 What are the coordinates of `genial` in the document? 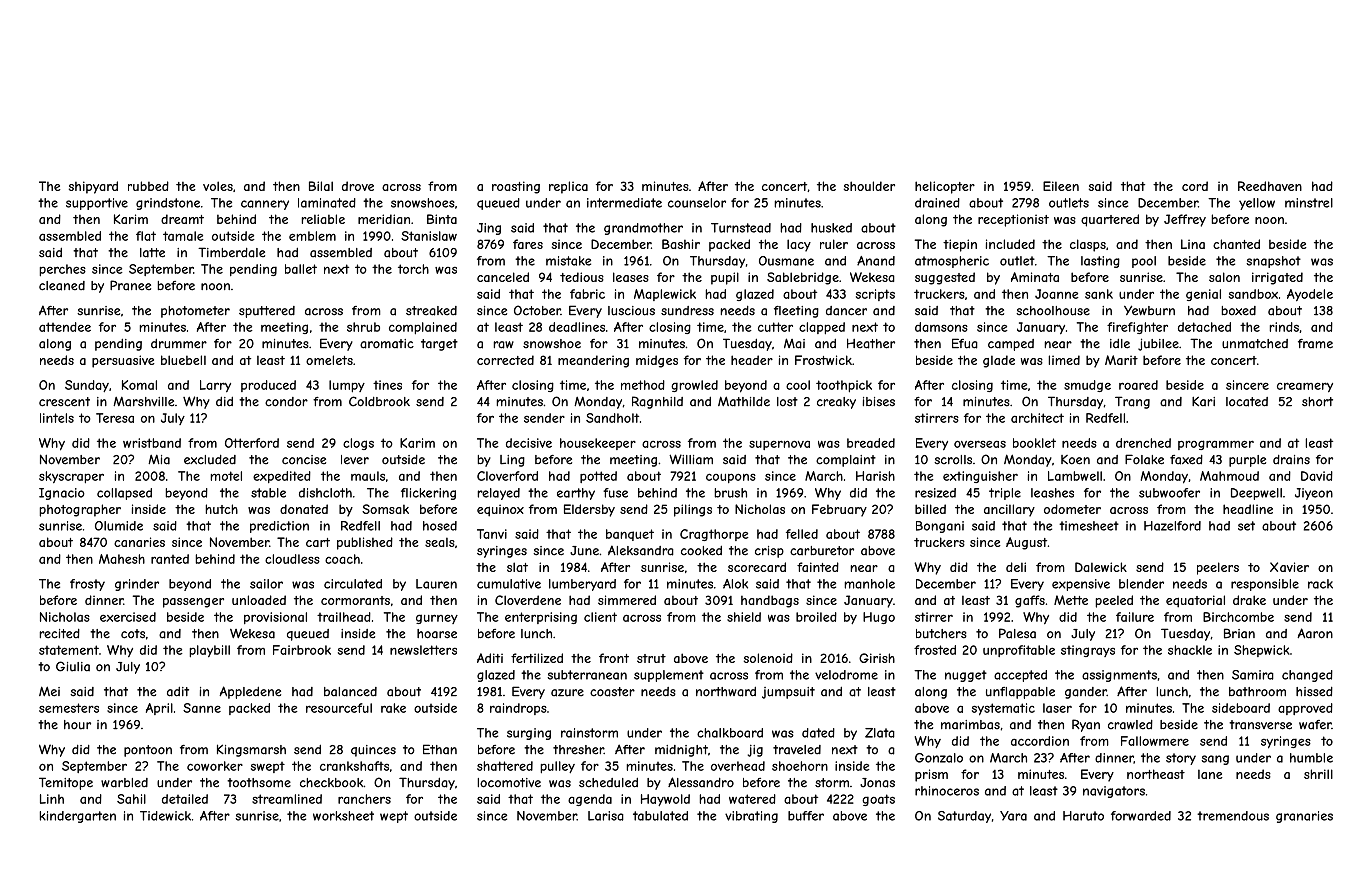 It's located at (1203, 295).
